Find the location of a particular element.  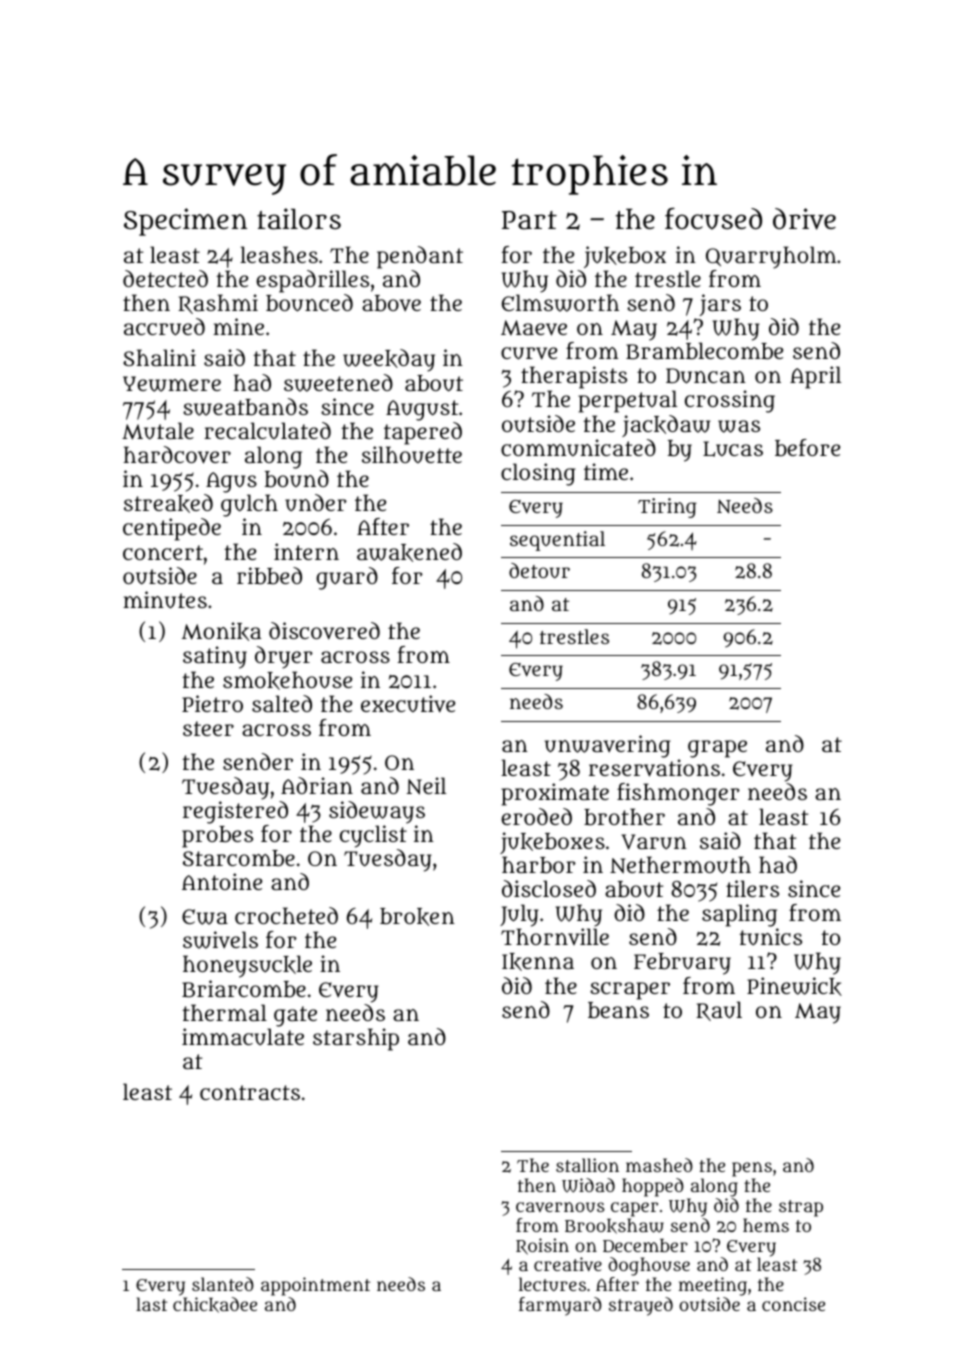

Ikenna is located at coordinates (538, 962).
